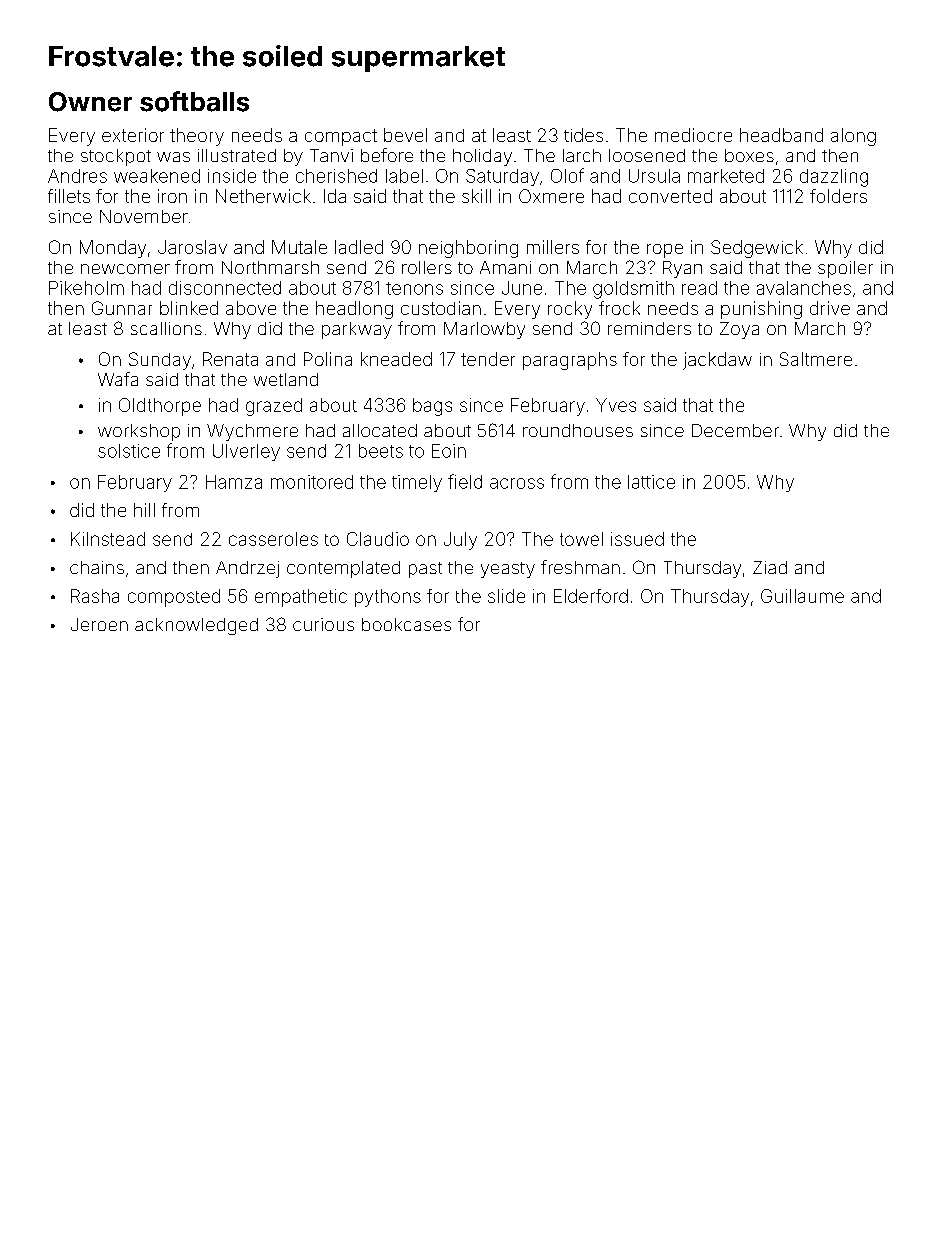 This screenshot has height=1233, width=952. What do you see at coordinates (425, 570) in the screenshot?
I see `past` at bounding box center [425, 570].
